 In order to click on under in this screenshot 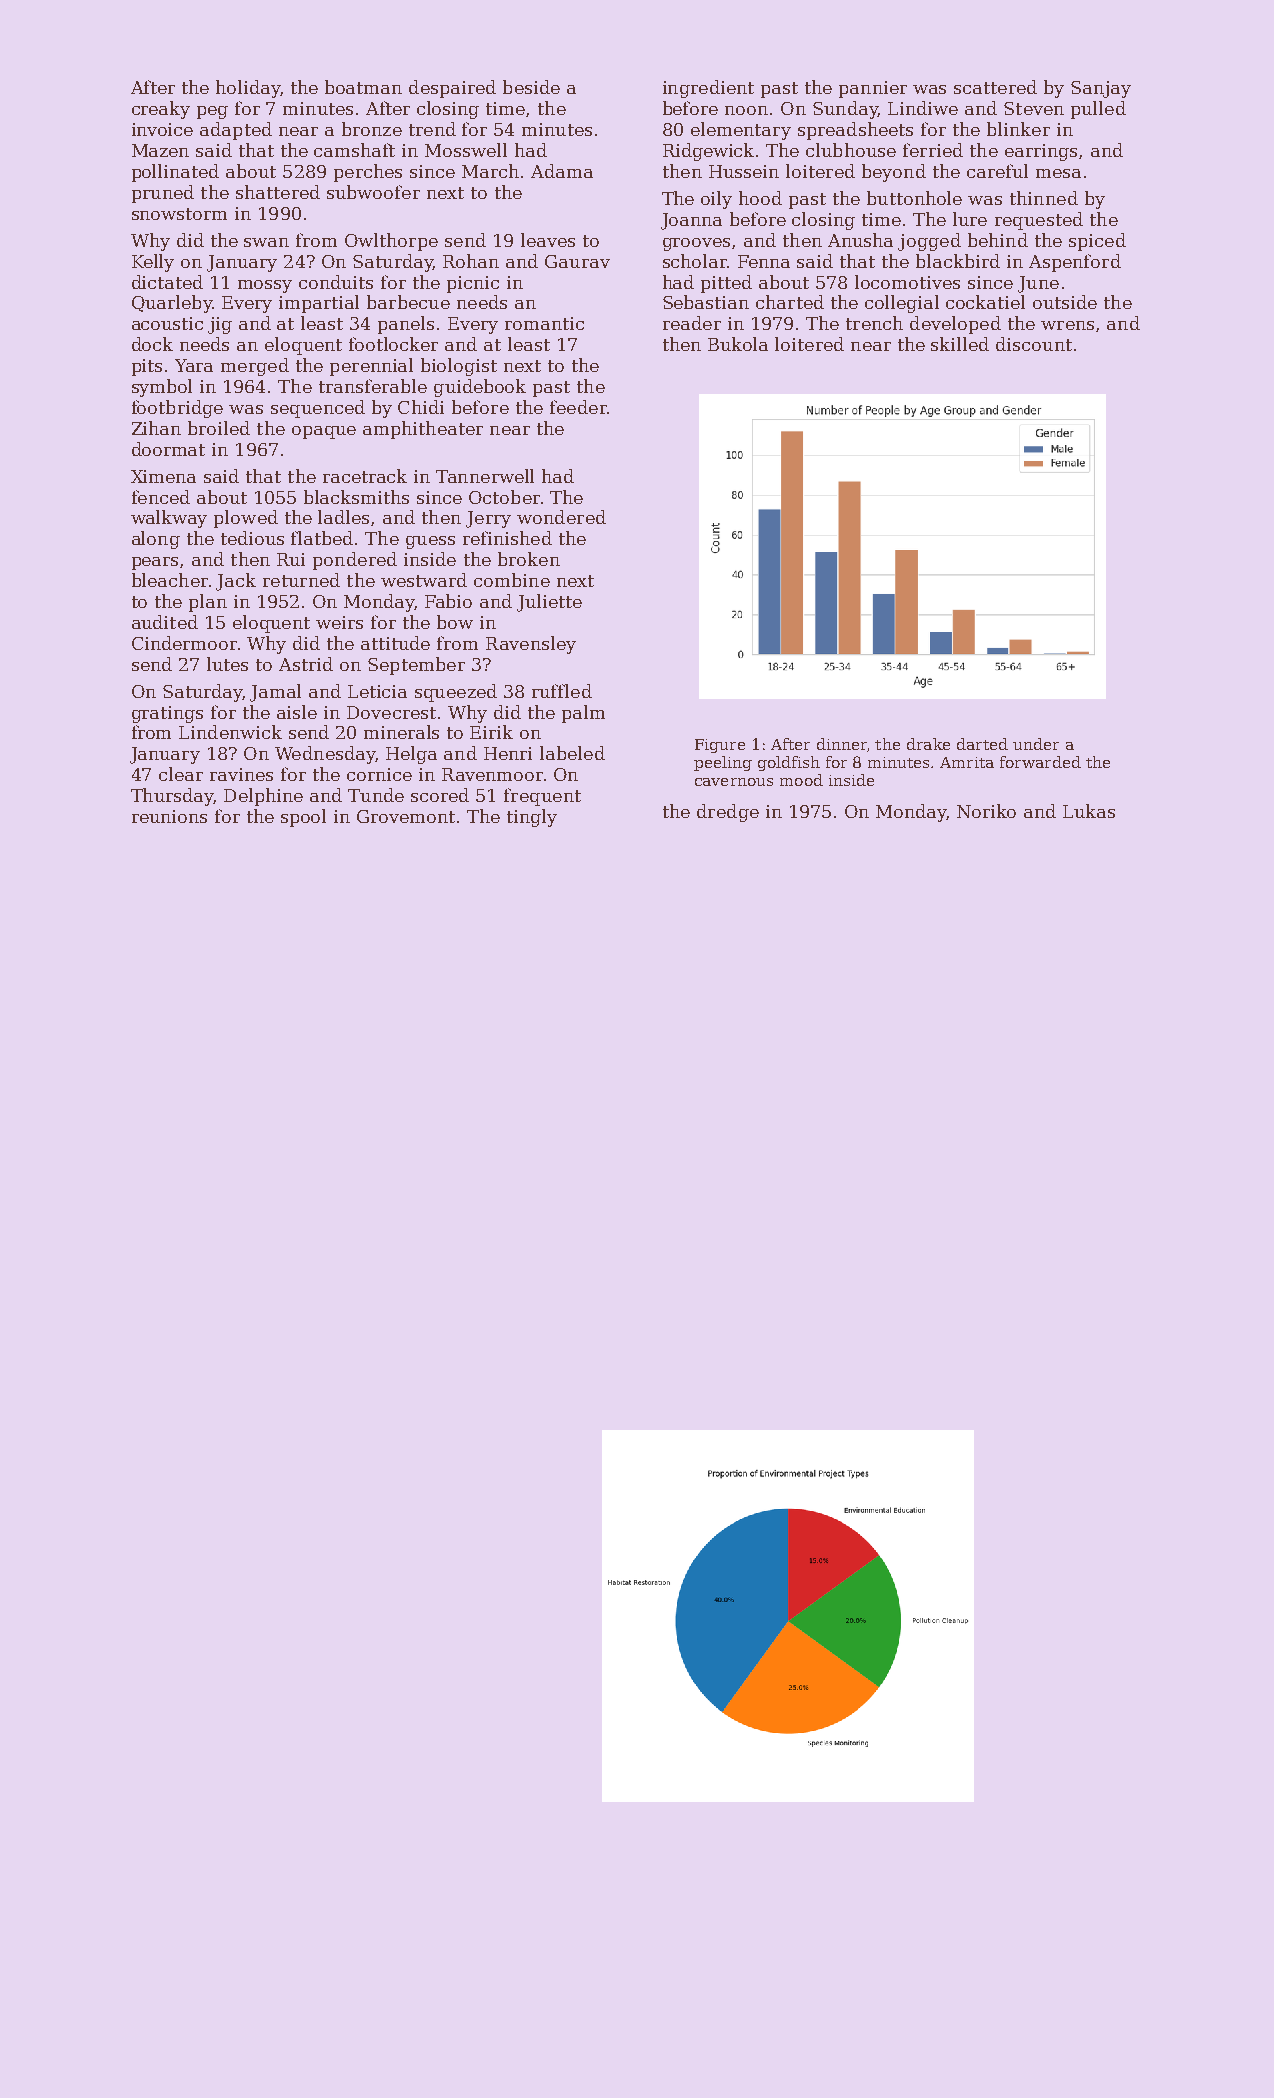, I will do `click(1036, 744)`.
